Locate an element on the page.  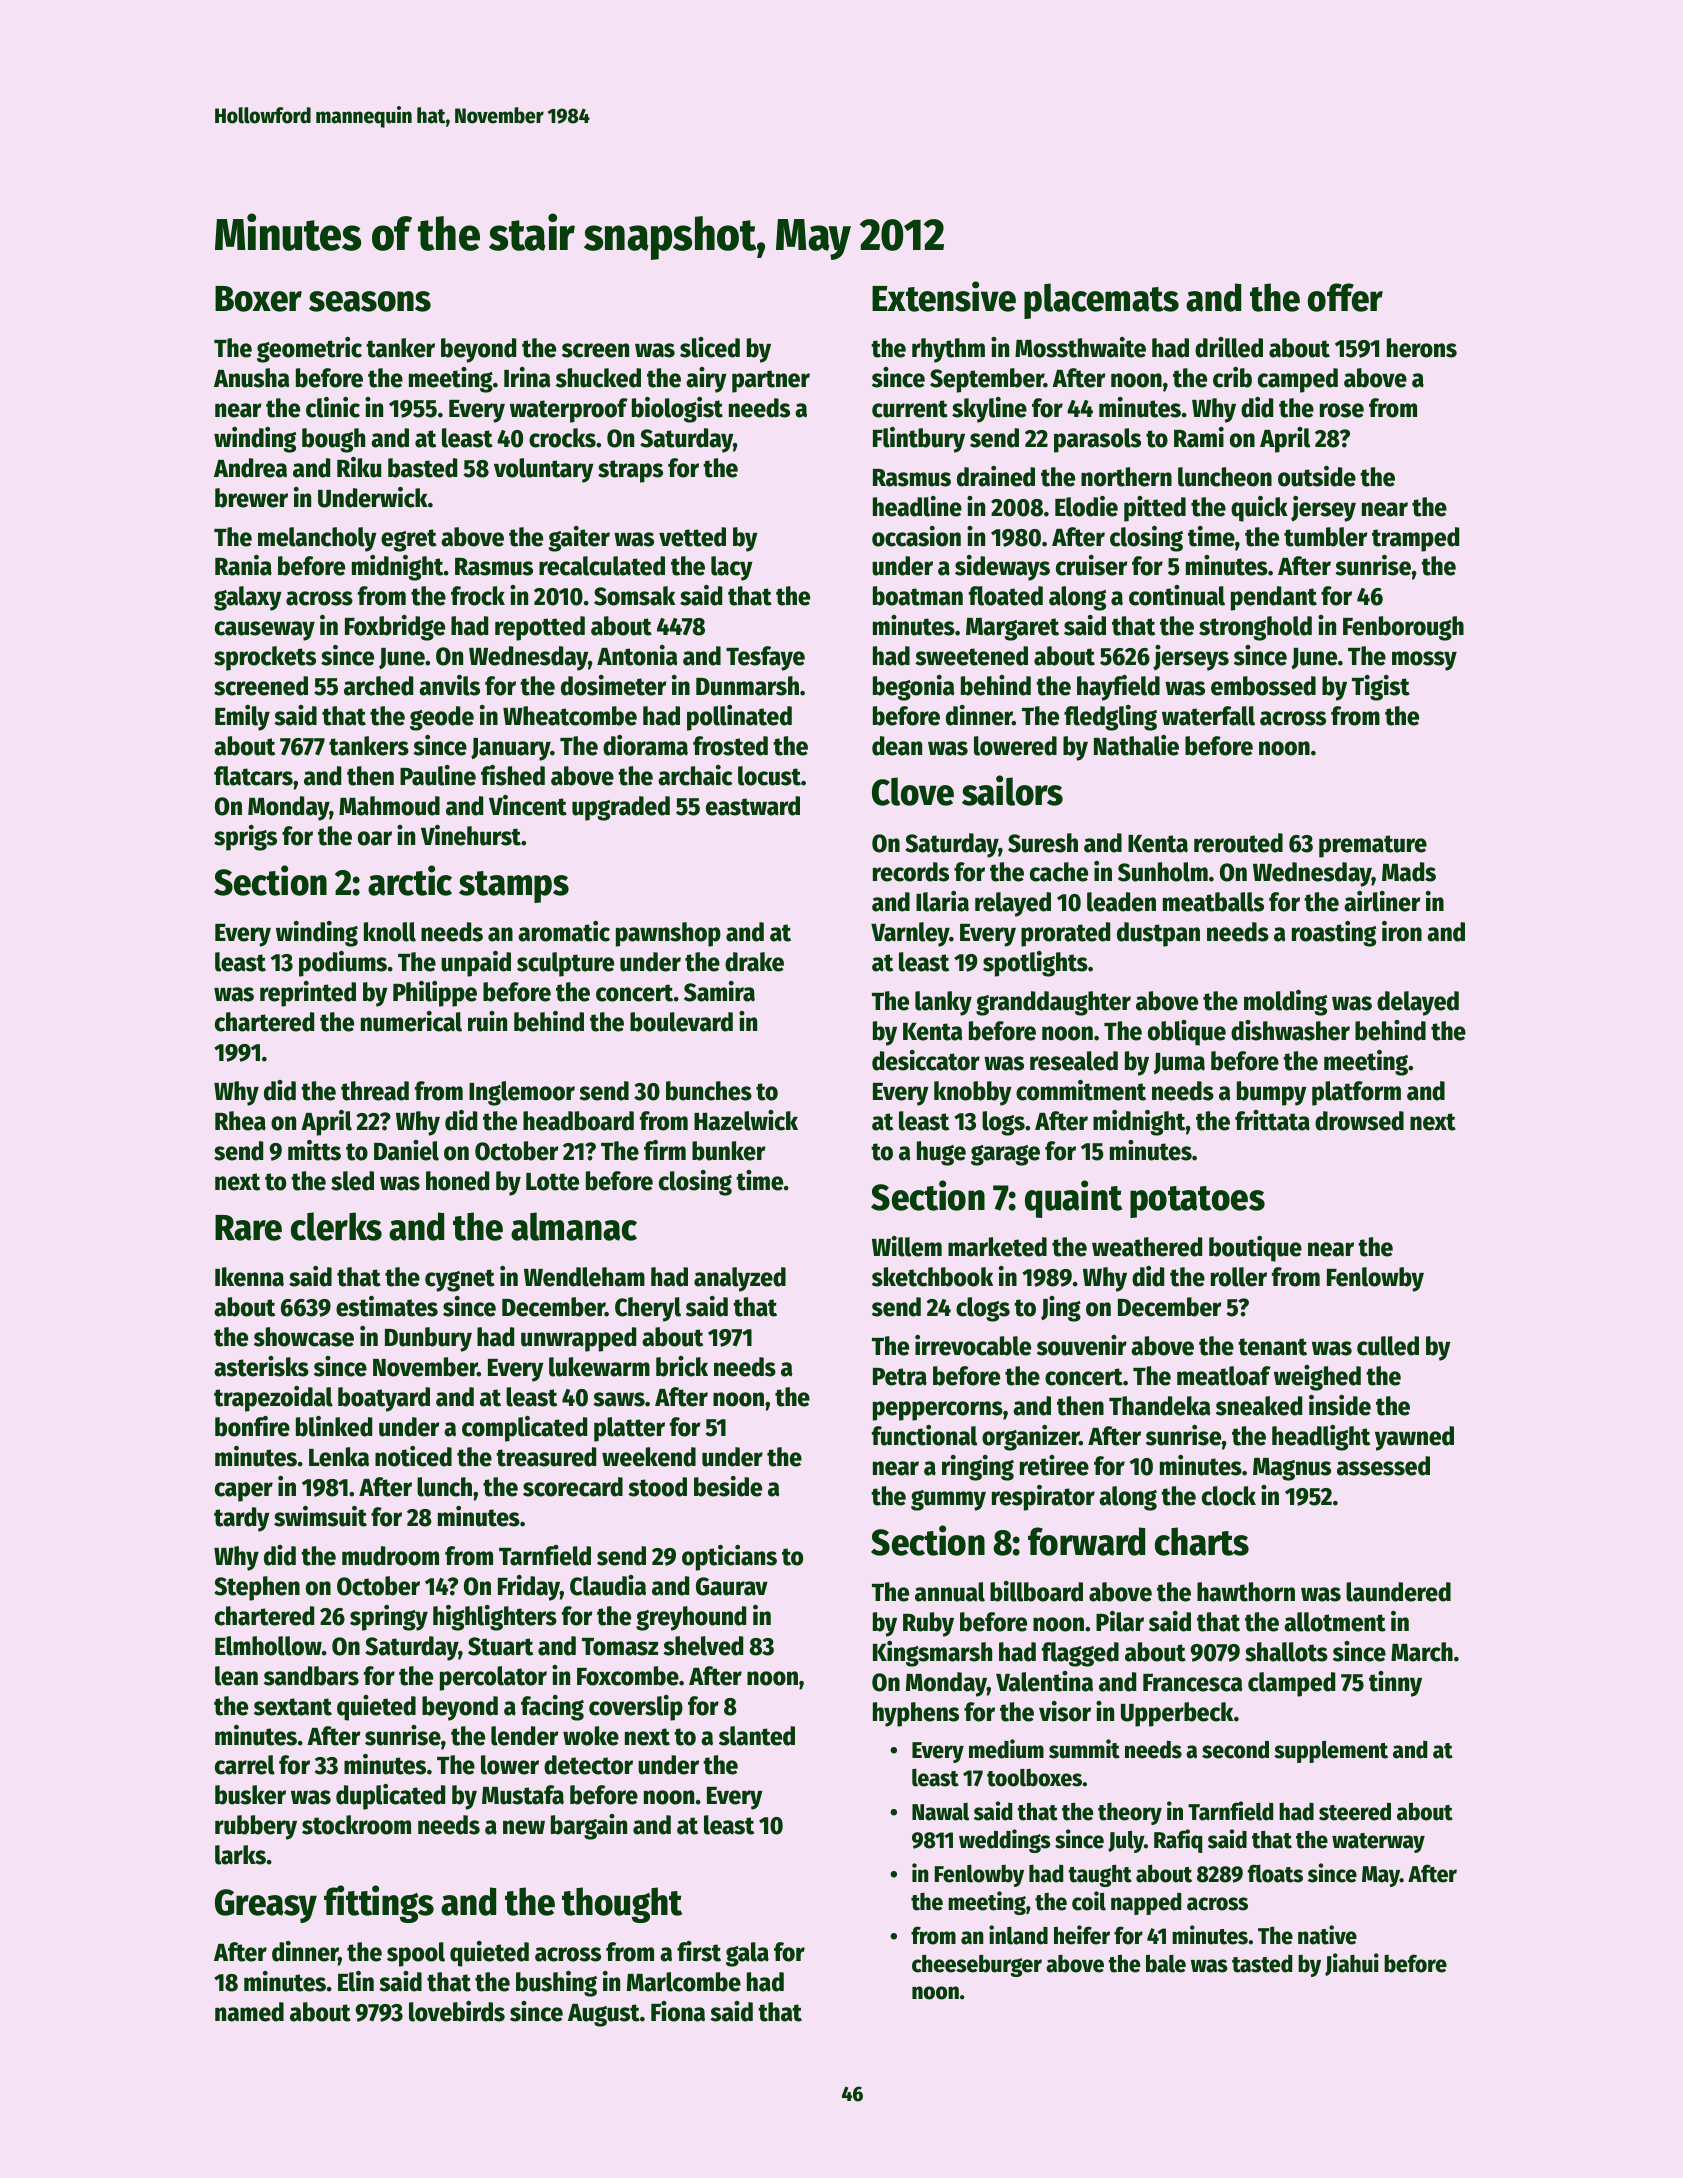
weathered is located at coordinates (1147, 1247).
